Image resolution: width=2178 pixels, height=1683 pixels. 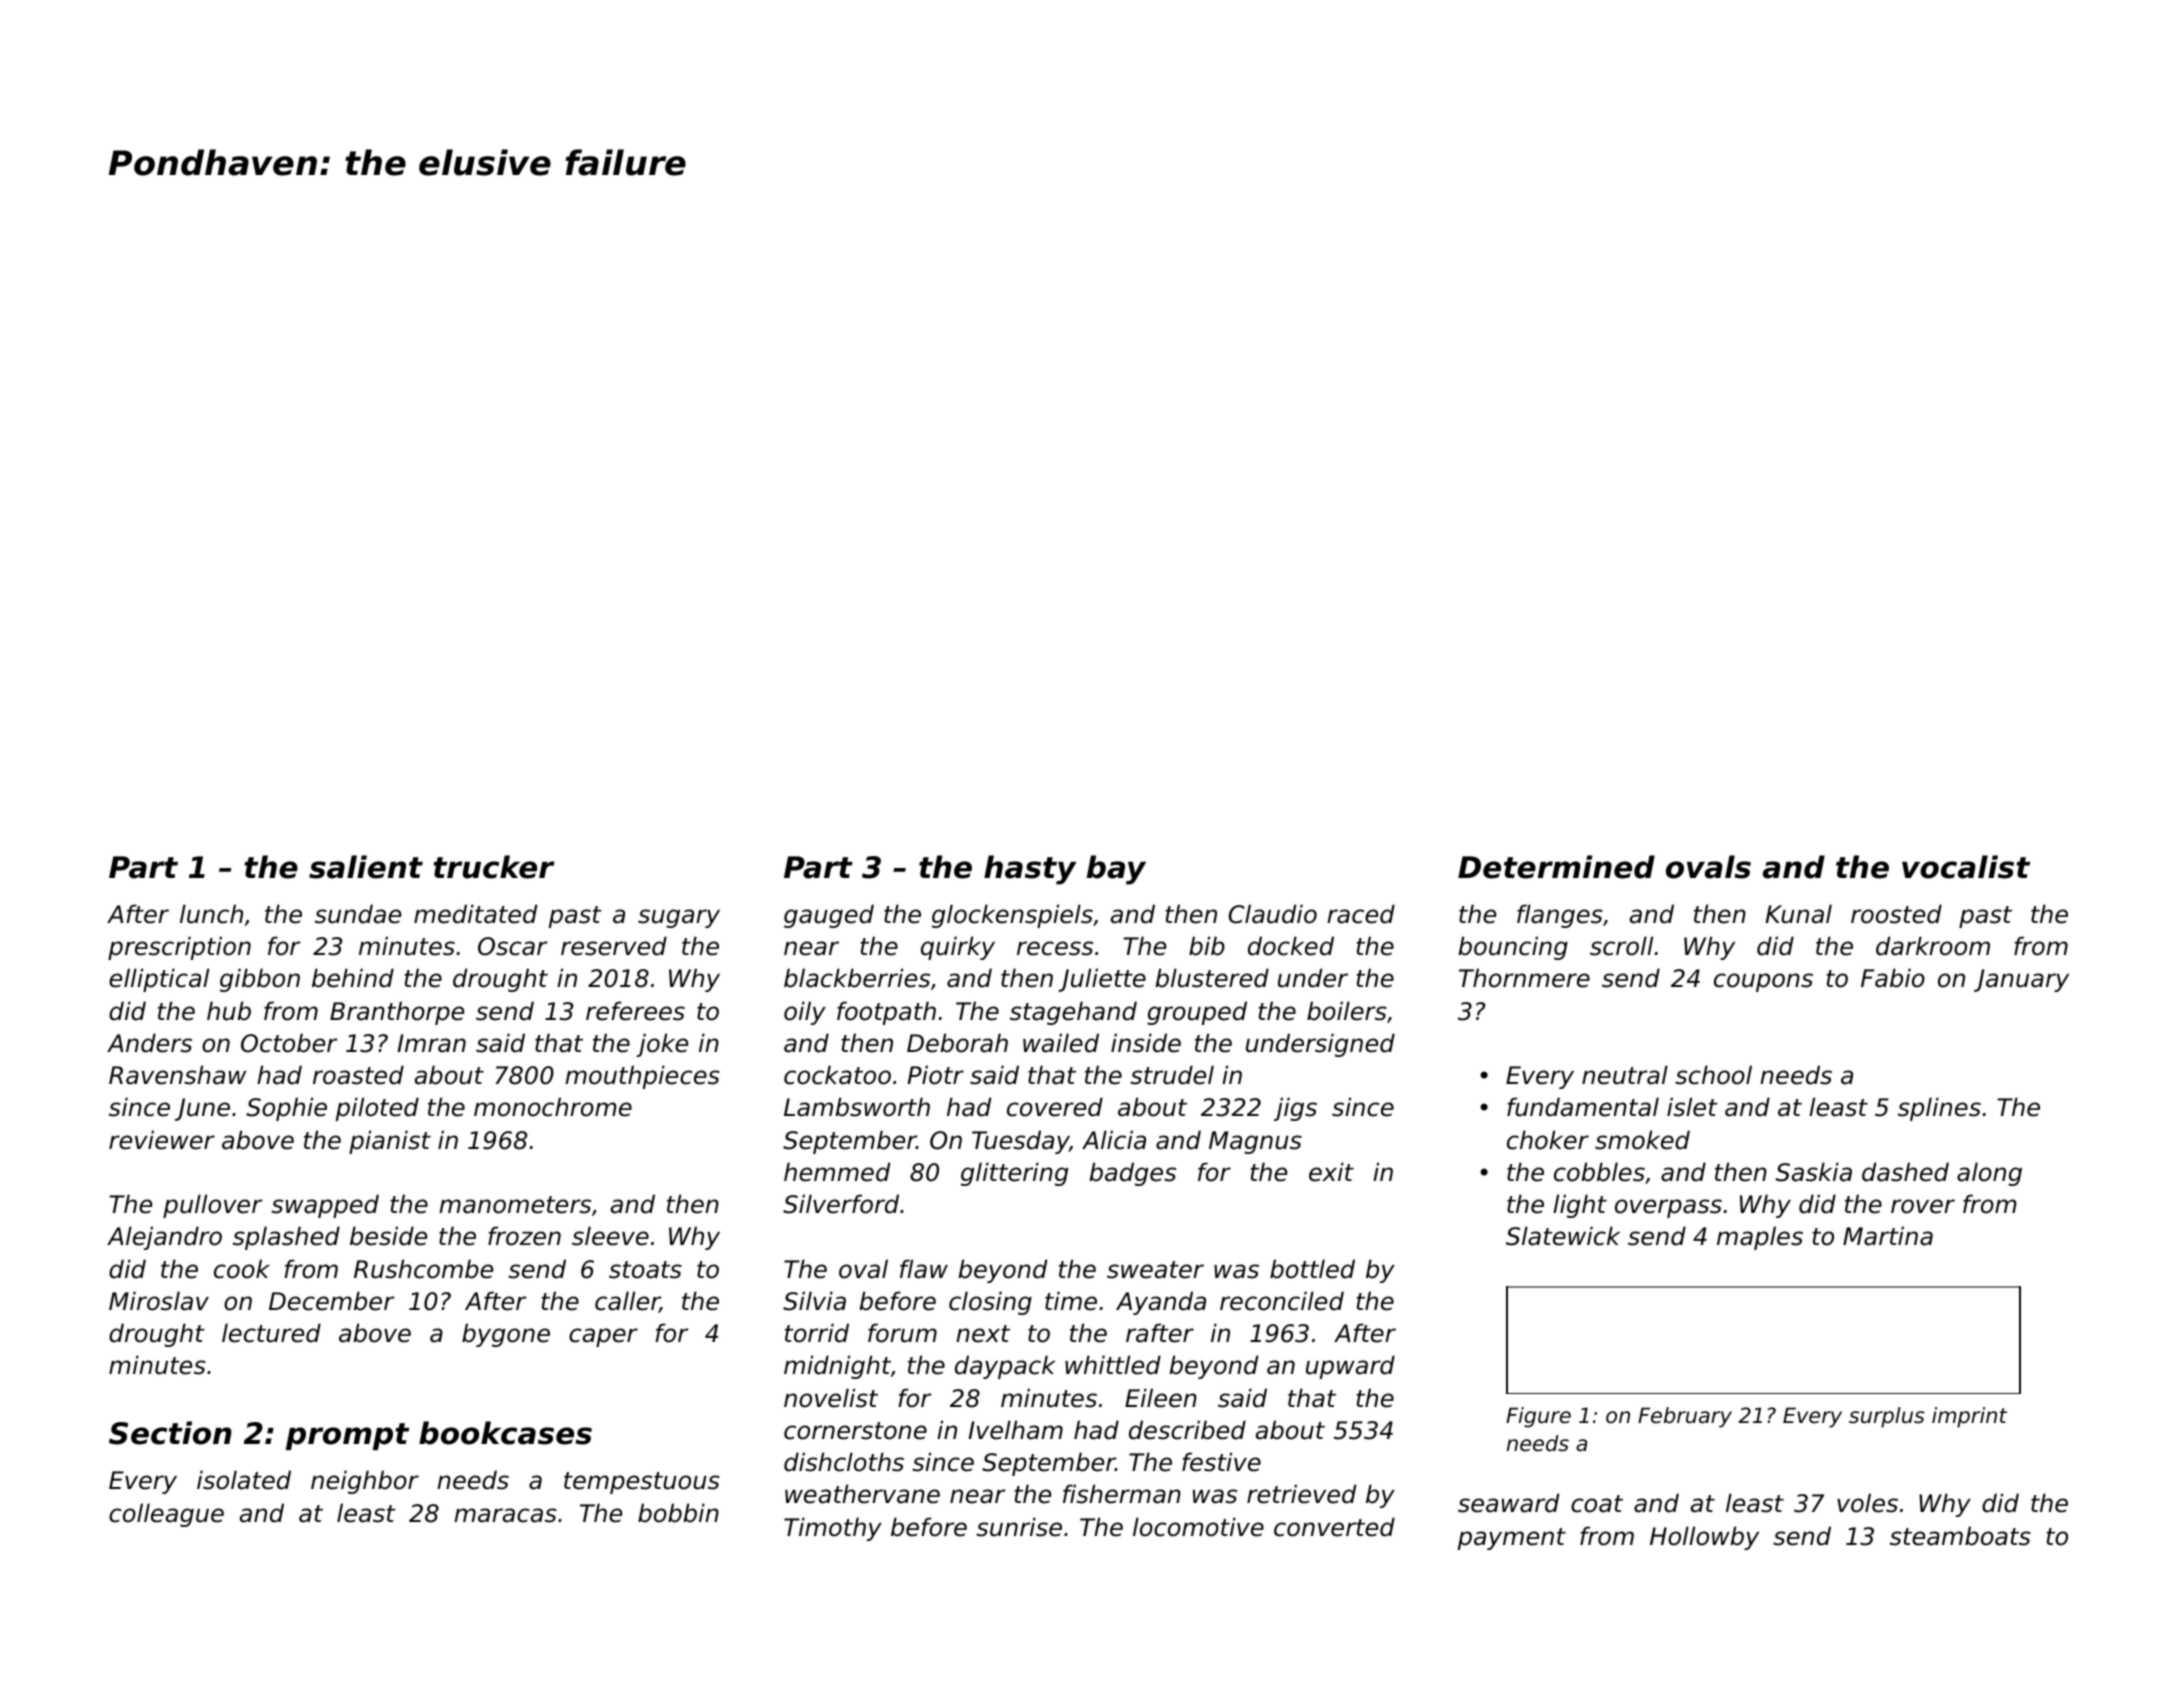 I want to click on splashed, so click(x=286, y=1238).
